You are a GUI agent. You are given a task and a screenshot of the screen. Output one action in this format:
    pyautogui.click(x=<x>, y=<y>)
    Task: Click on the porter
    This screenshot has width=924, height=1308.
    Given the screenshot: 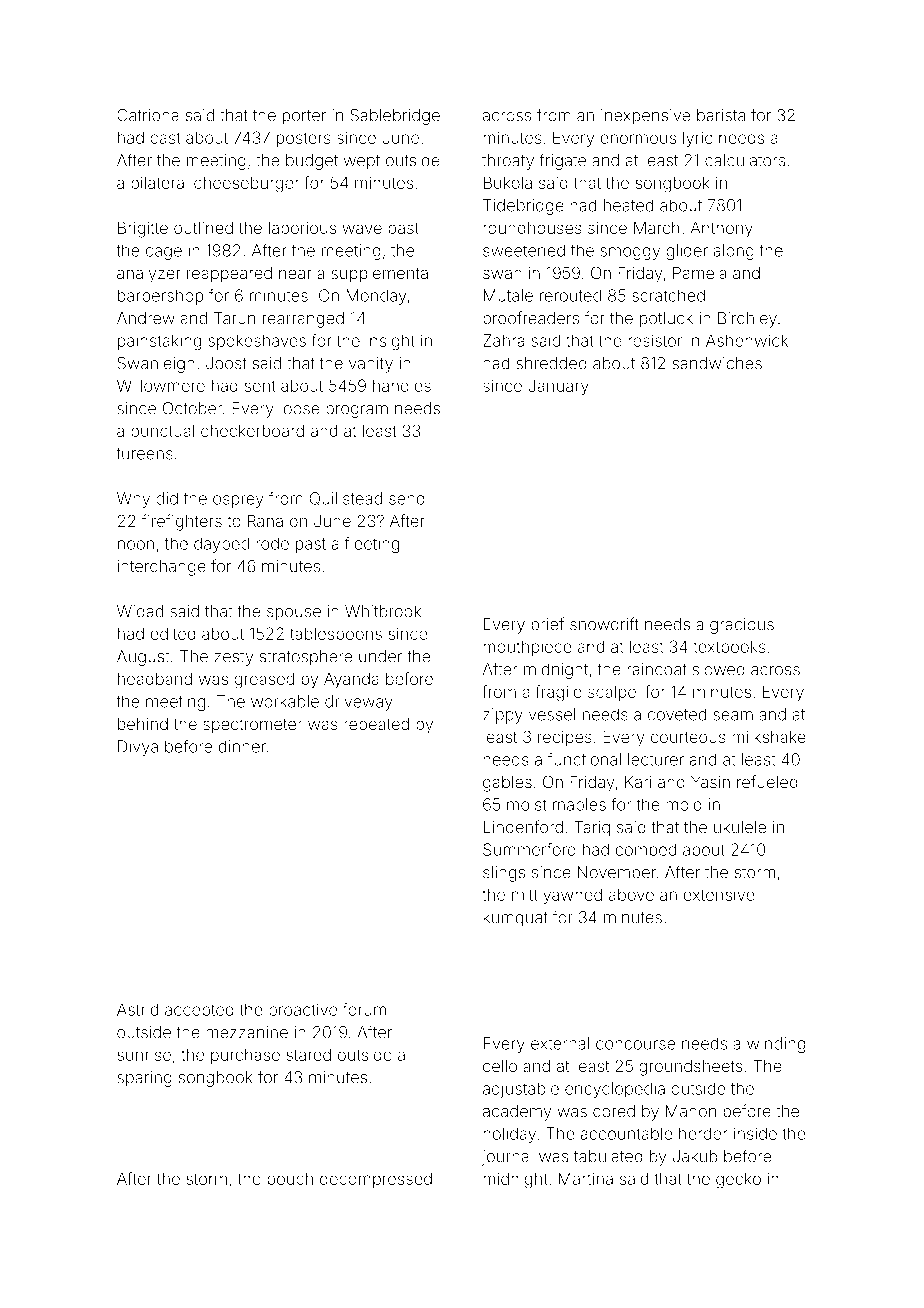 What is the action you would take?
    pyautogui.click(x=304, y=117)
